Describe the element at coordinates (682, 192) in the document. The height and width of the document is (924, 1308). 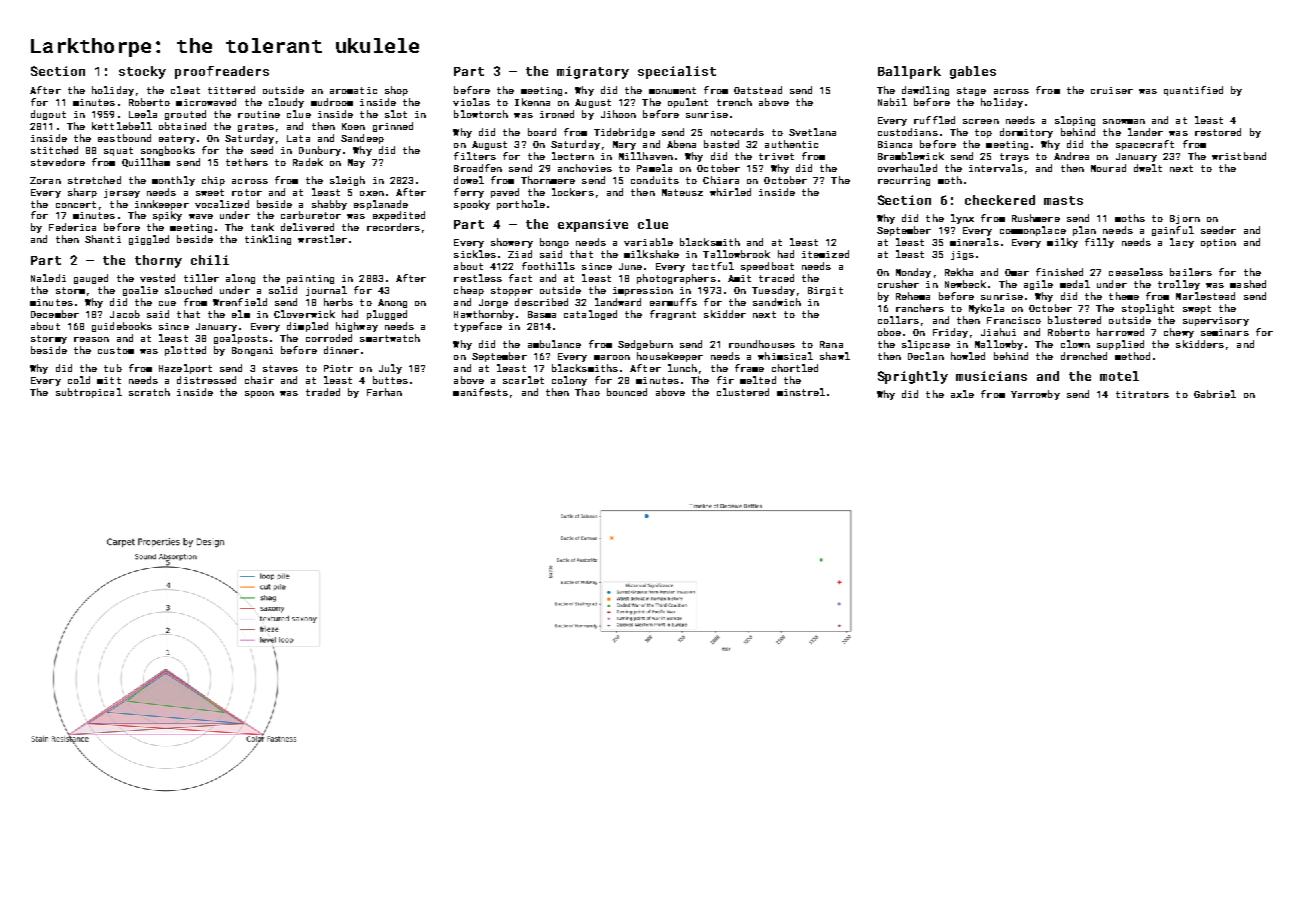
I see `Mateusz` at that location.
